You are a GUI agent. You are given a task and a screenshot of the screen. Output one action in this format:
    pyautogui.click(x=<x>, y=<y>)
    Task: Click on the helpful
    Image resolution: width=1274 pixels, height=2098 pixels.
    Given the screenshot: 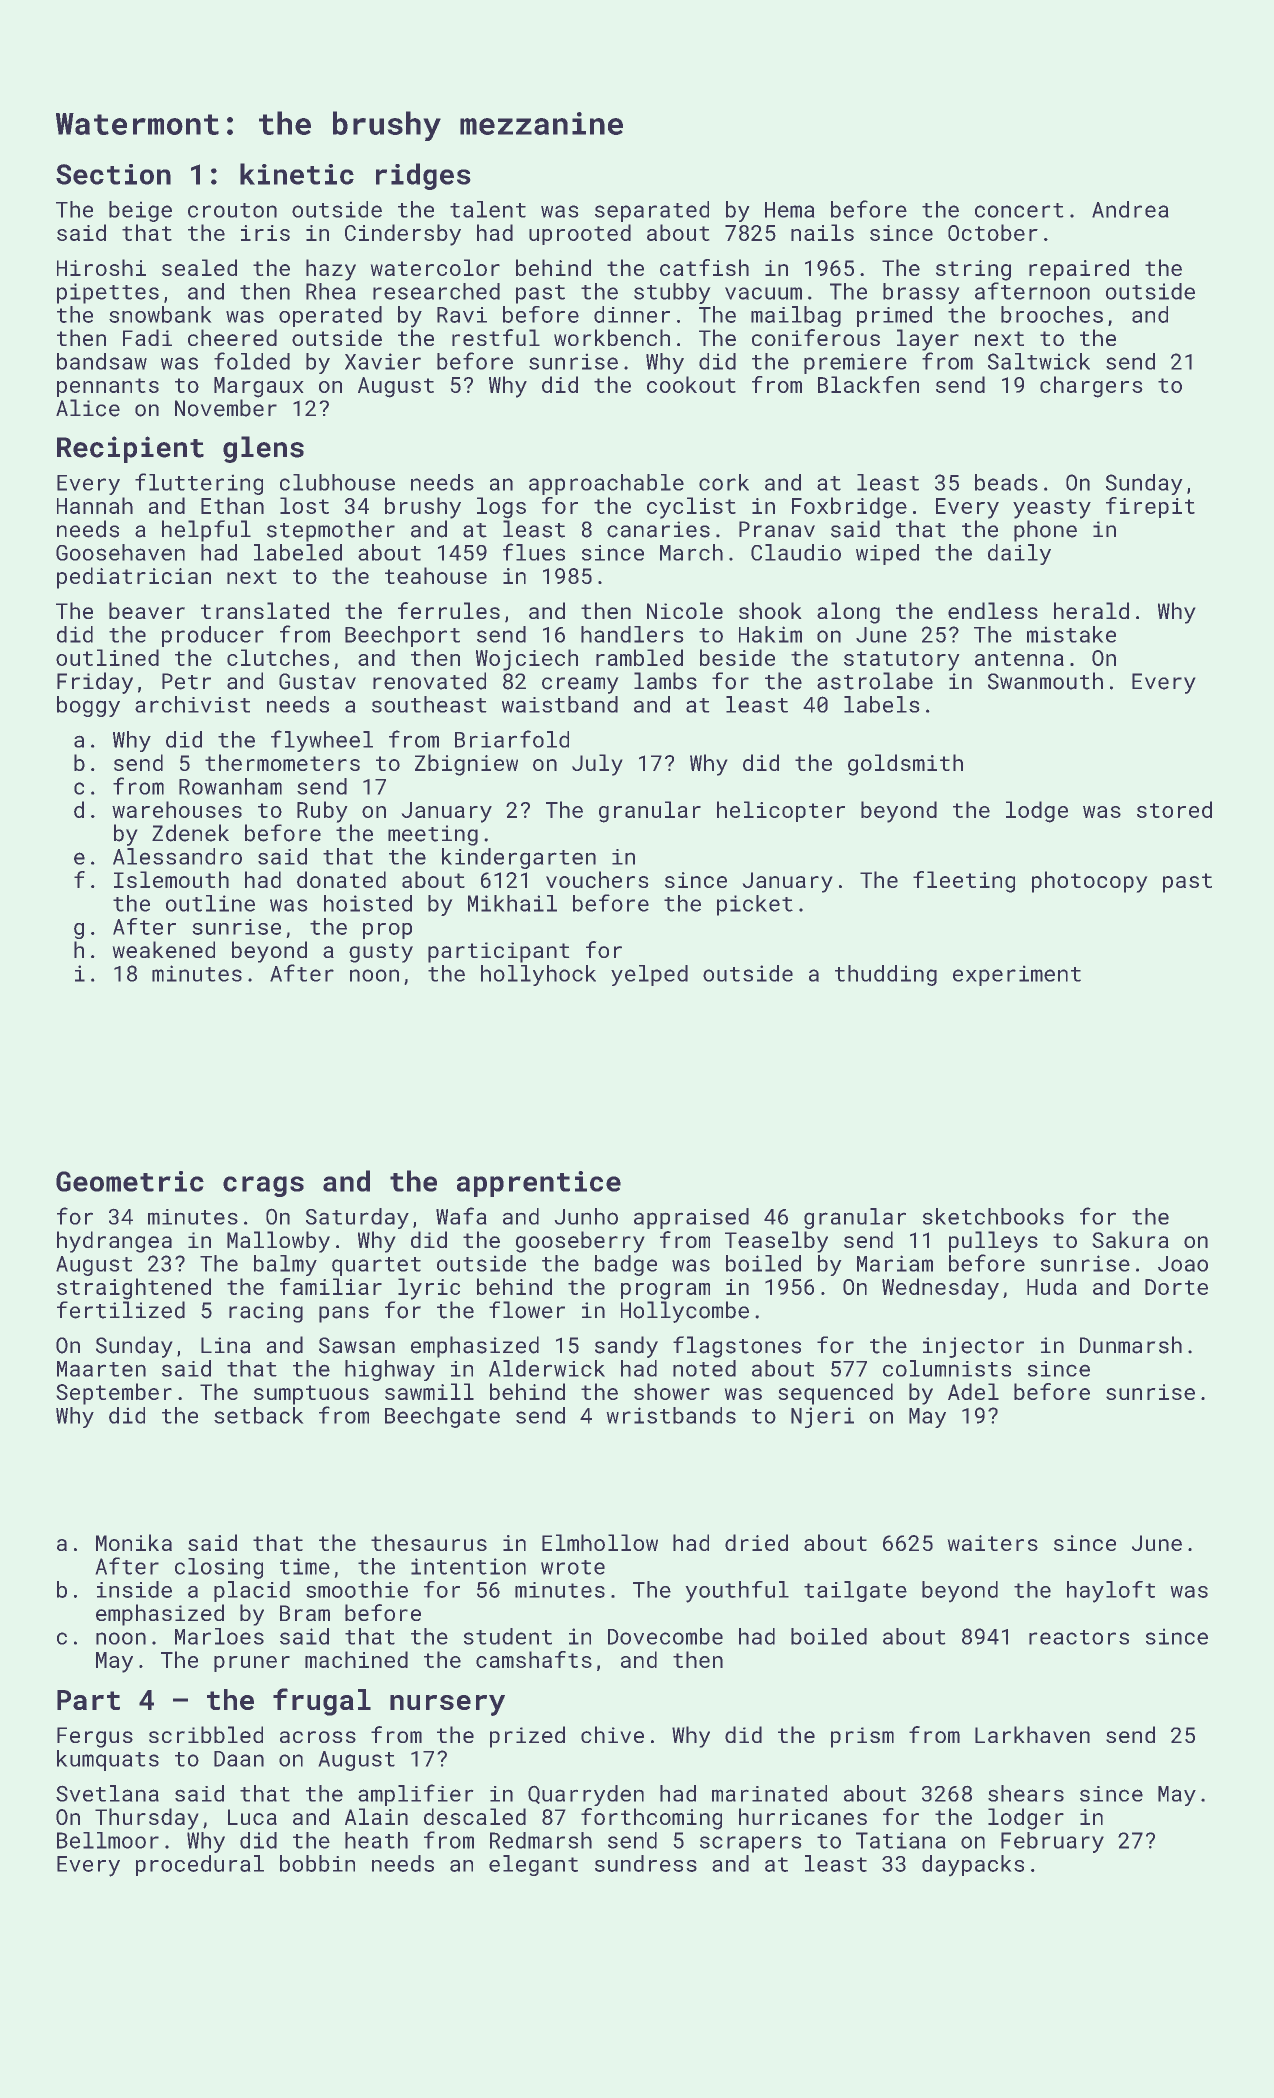 What is the action you would take?
    pyautogui.click(x=206, y=531)
